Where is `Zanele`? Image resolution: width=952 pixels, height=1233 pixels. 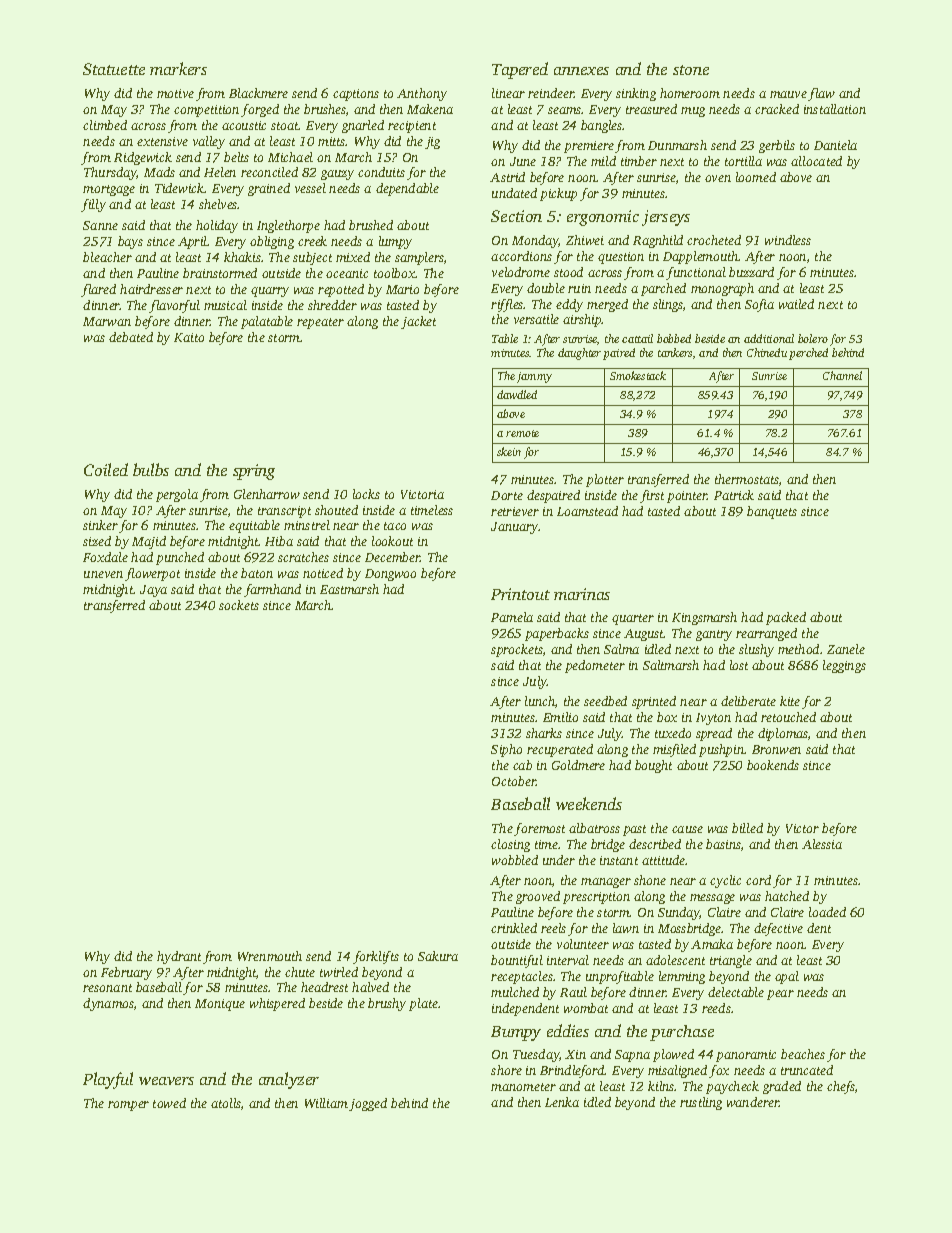 Zanele is located at coordinates (846, 649).
